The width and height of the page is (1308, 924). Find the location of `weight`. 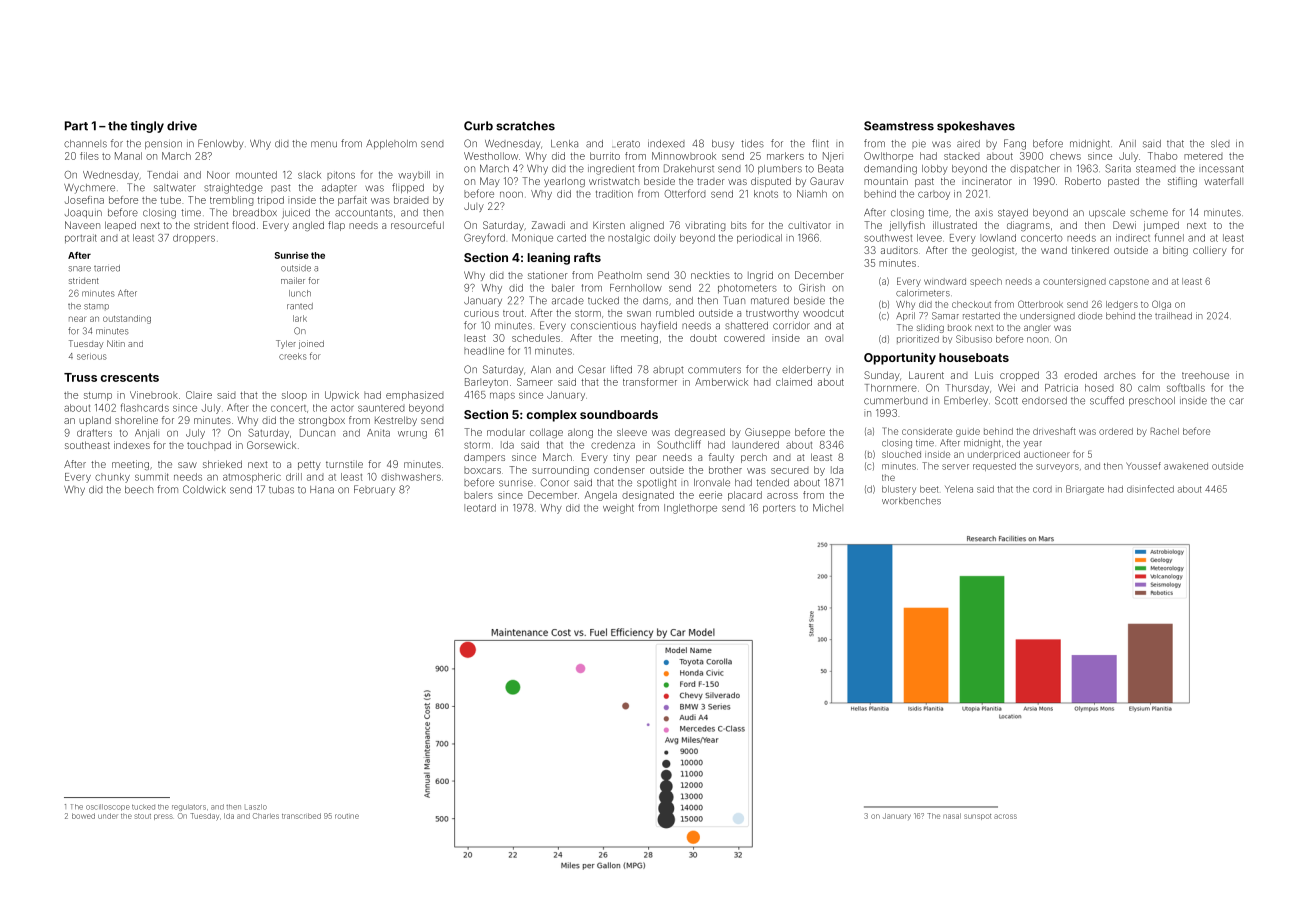

weight is located at coordinates (618, 509).
